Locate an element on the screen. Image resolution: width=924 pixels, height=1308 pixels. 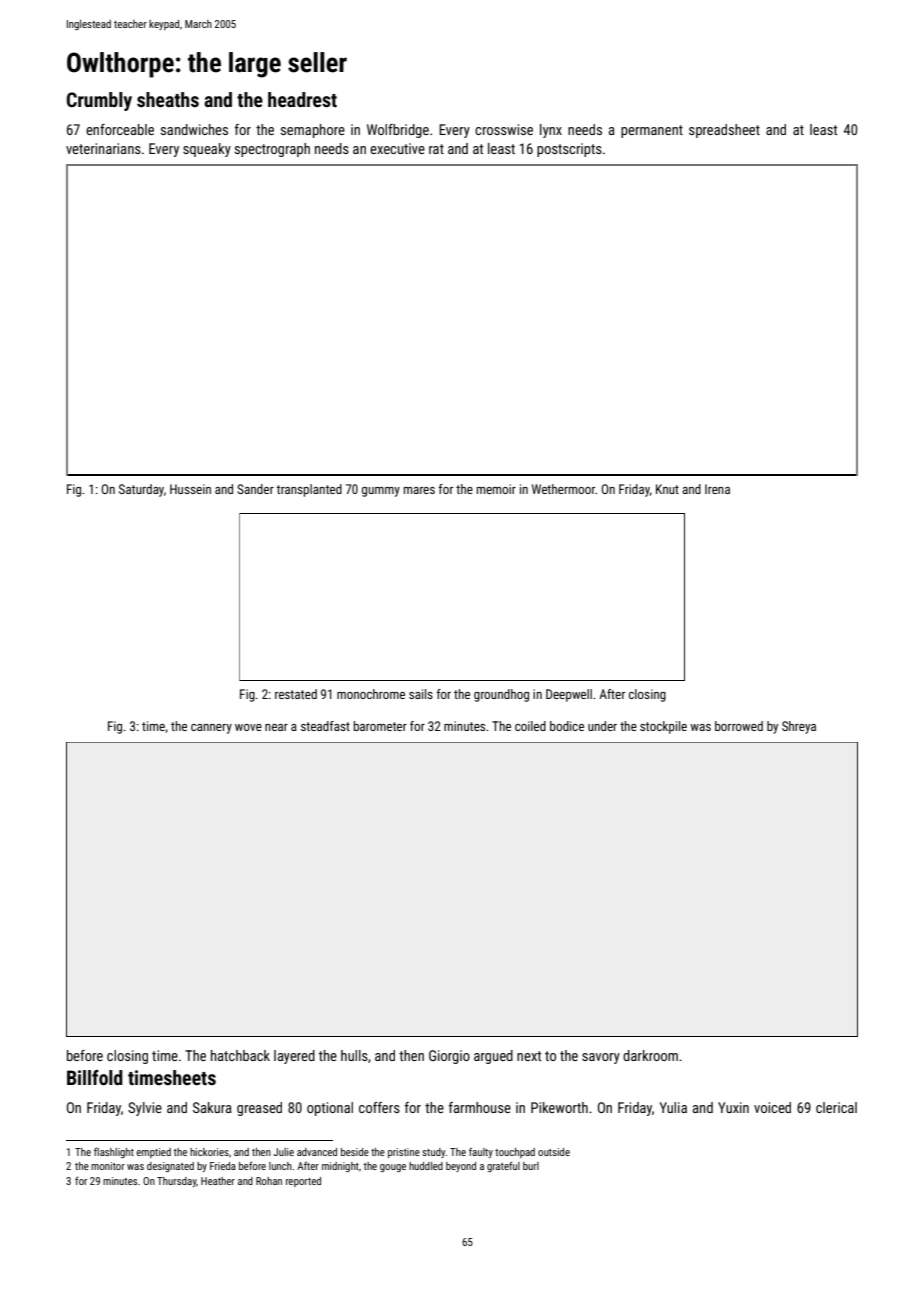
wove is located at coordinates (248, 727).
